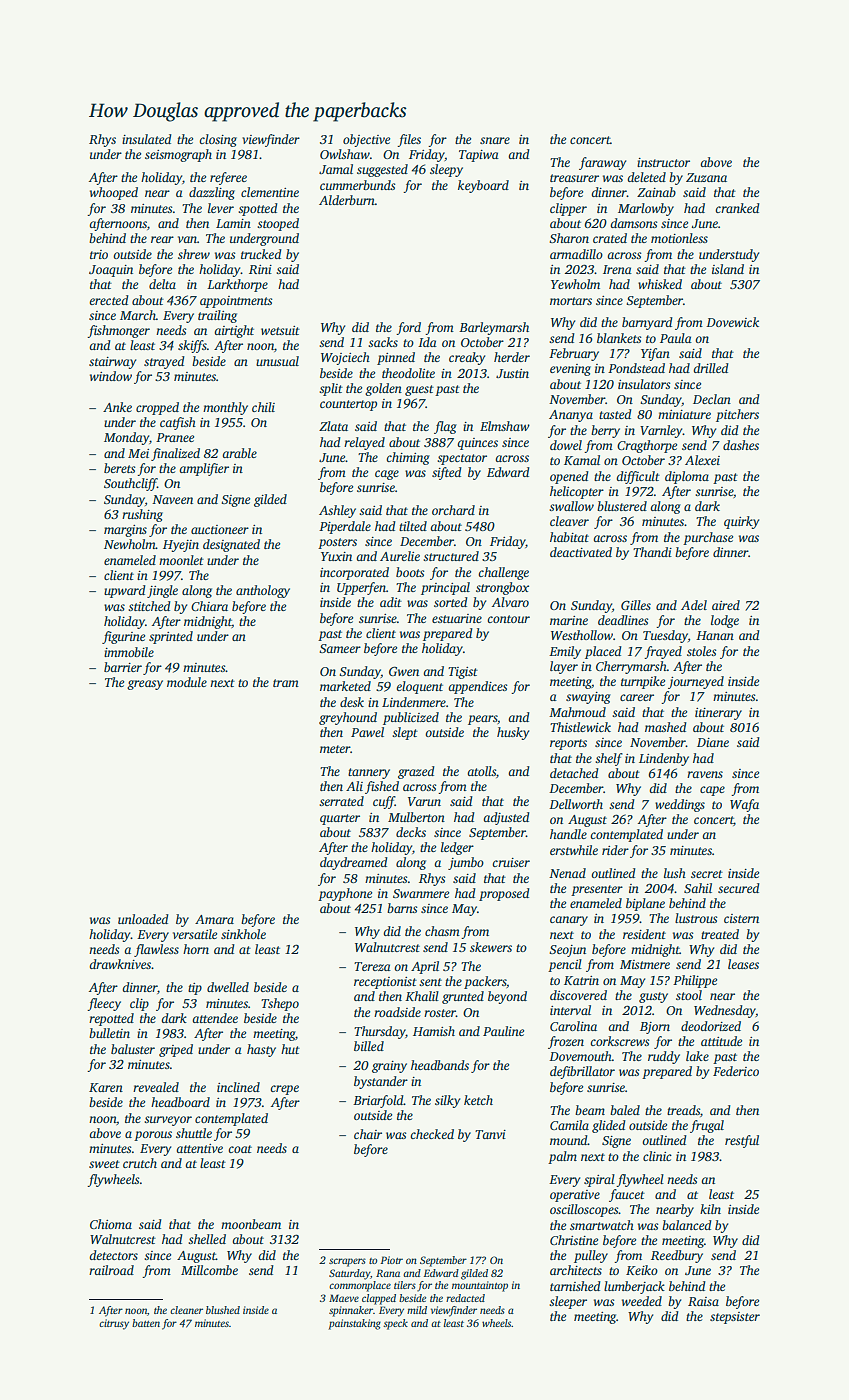 The height and width of the image is (1400, 849). What do you see at coordinates (664, 1057) in the image?
I see `ruddy` at bounding box center [664, 1057].
